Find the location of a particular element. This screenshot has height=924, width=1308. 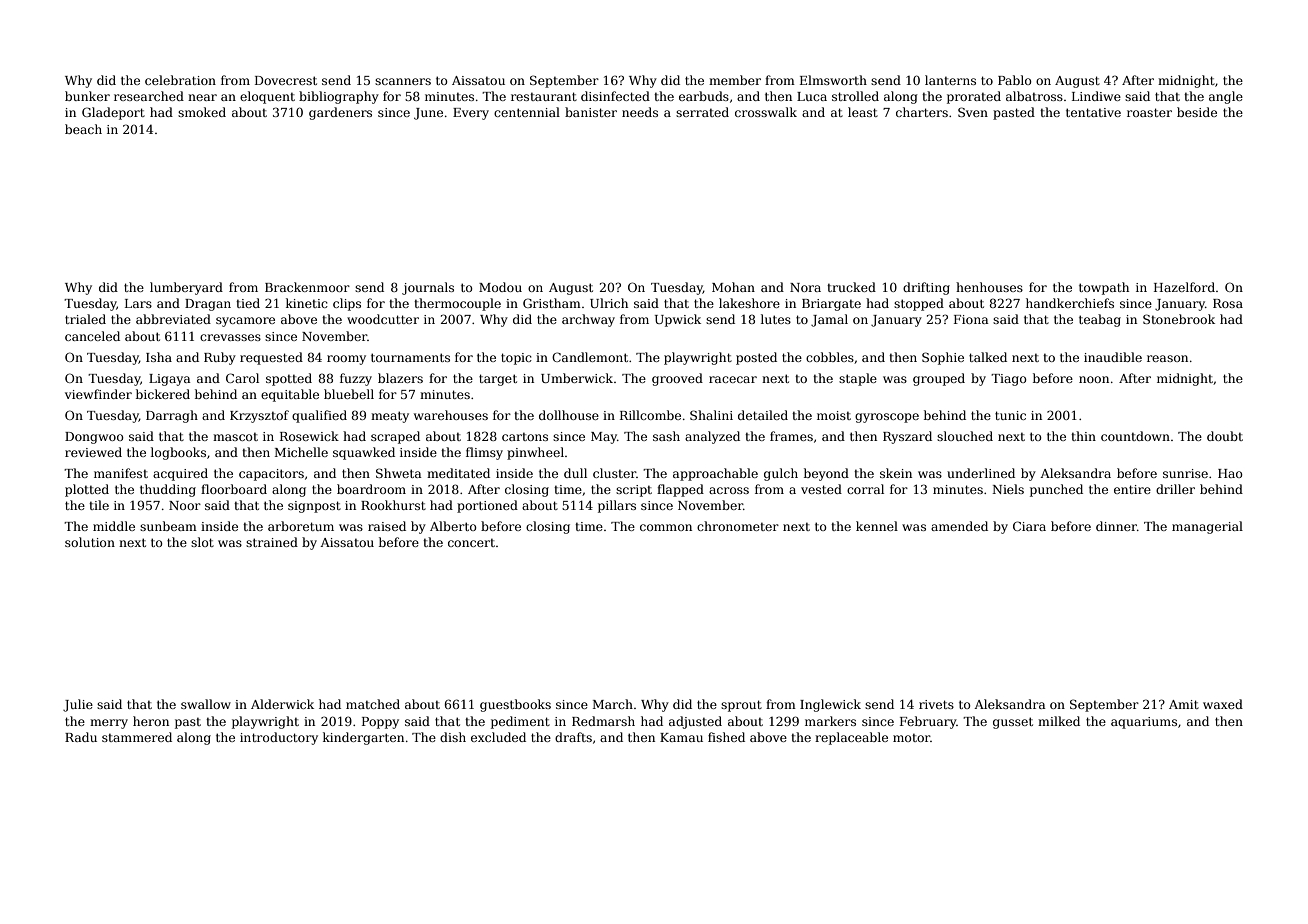

beyond is located at coordinates (826, 474).
